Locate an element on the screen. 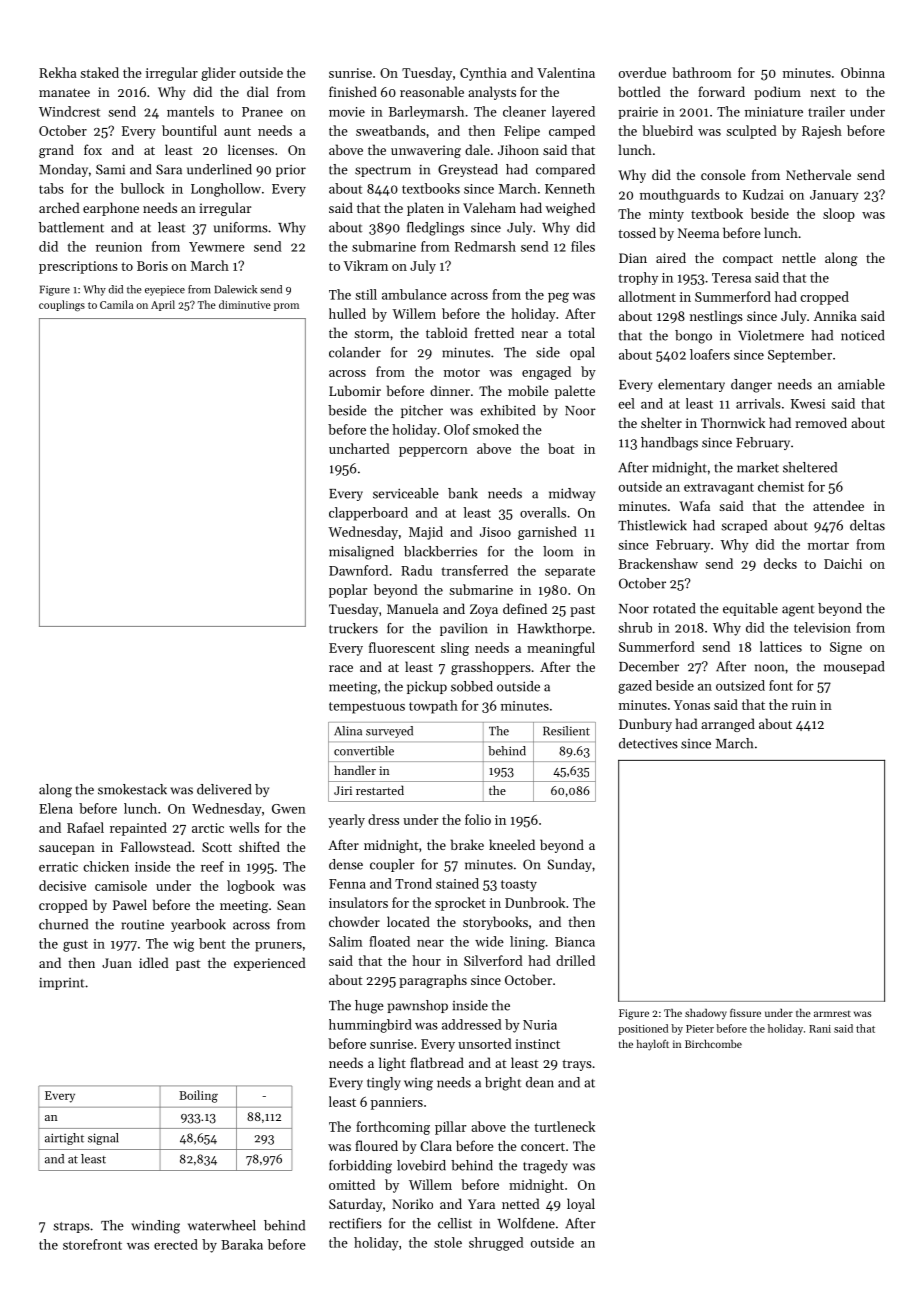 Image resolution: width=924 pixels, height=1308 pixels. kneeled is located at coordinates (512, 844).
